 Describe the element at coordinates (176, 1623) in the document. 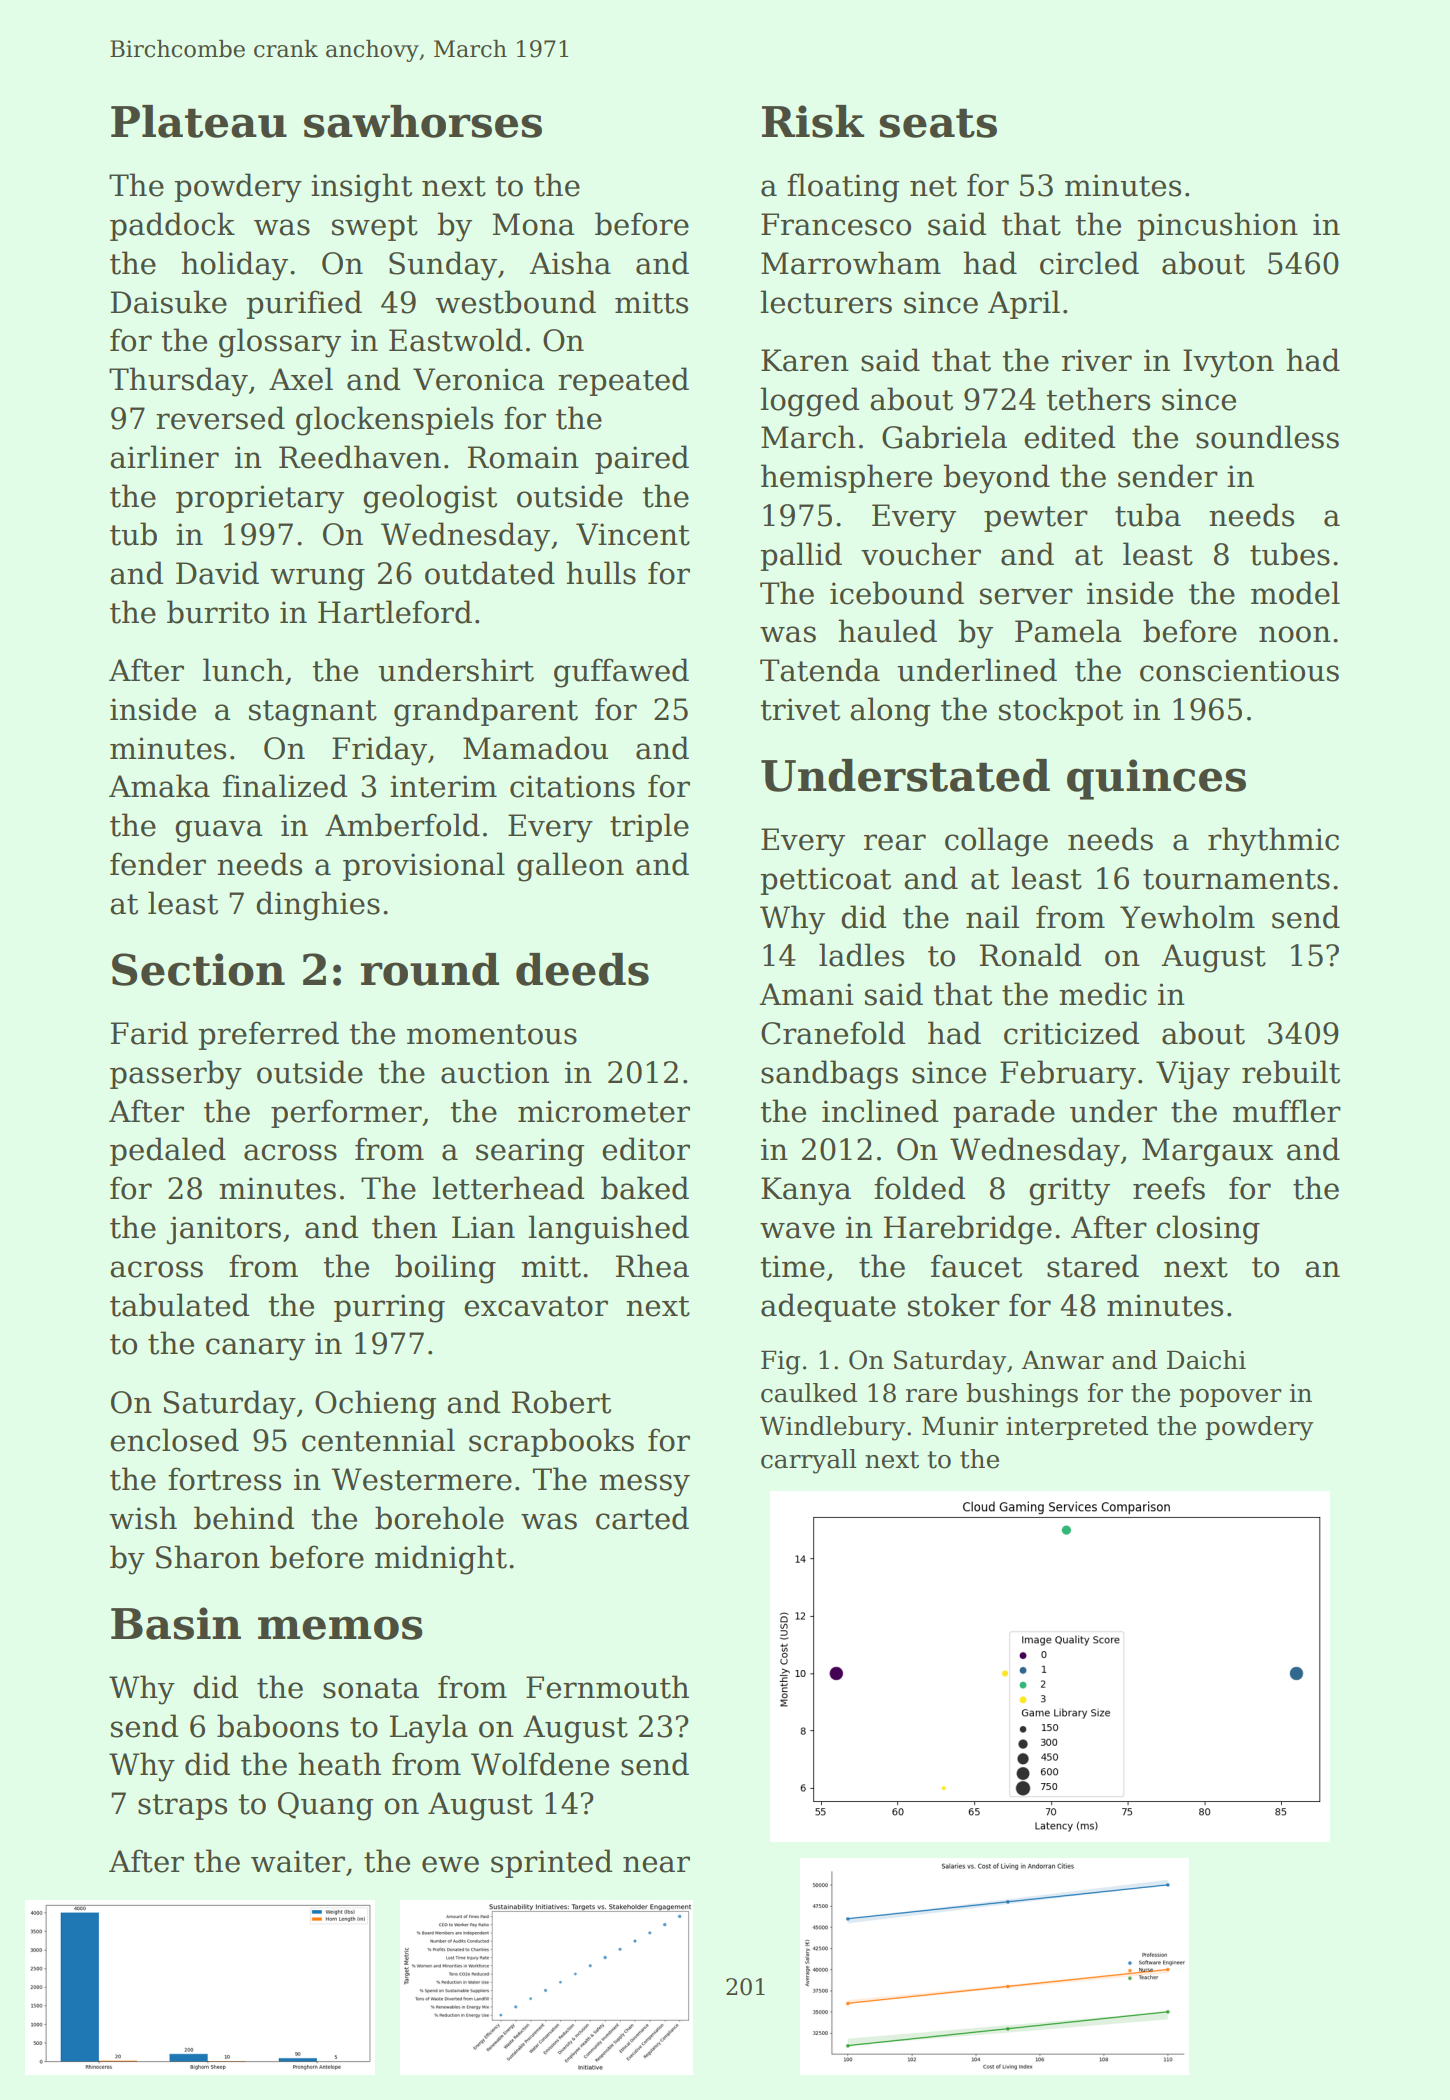

I see `Basin` at that location.
